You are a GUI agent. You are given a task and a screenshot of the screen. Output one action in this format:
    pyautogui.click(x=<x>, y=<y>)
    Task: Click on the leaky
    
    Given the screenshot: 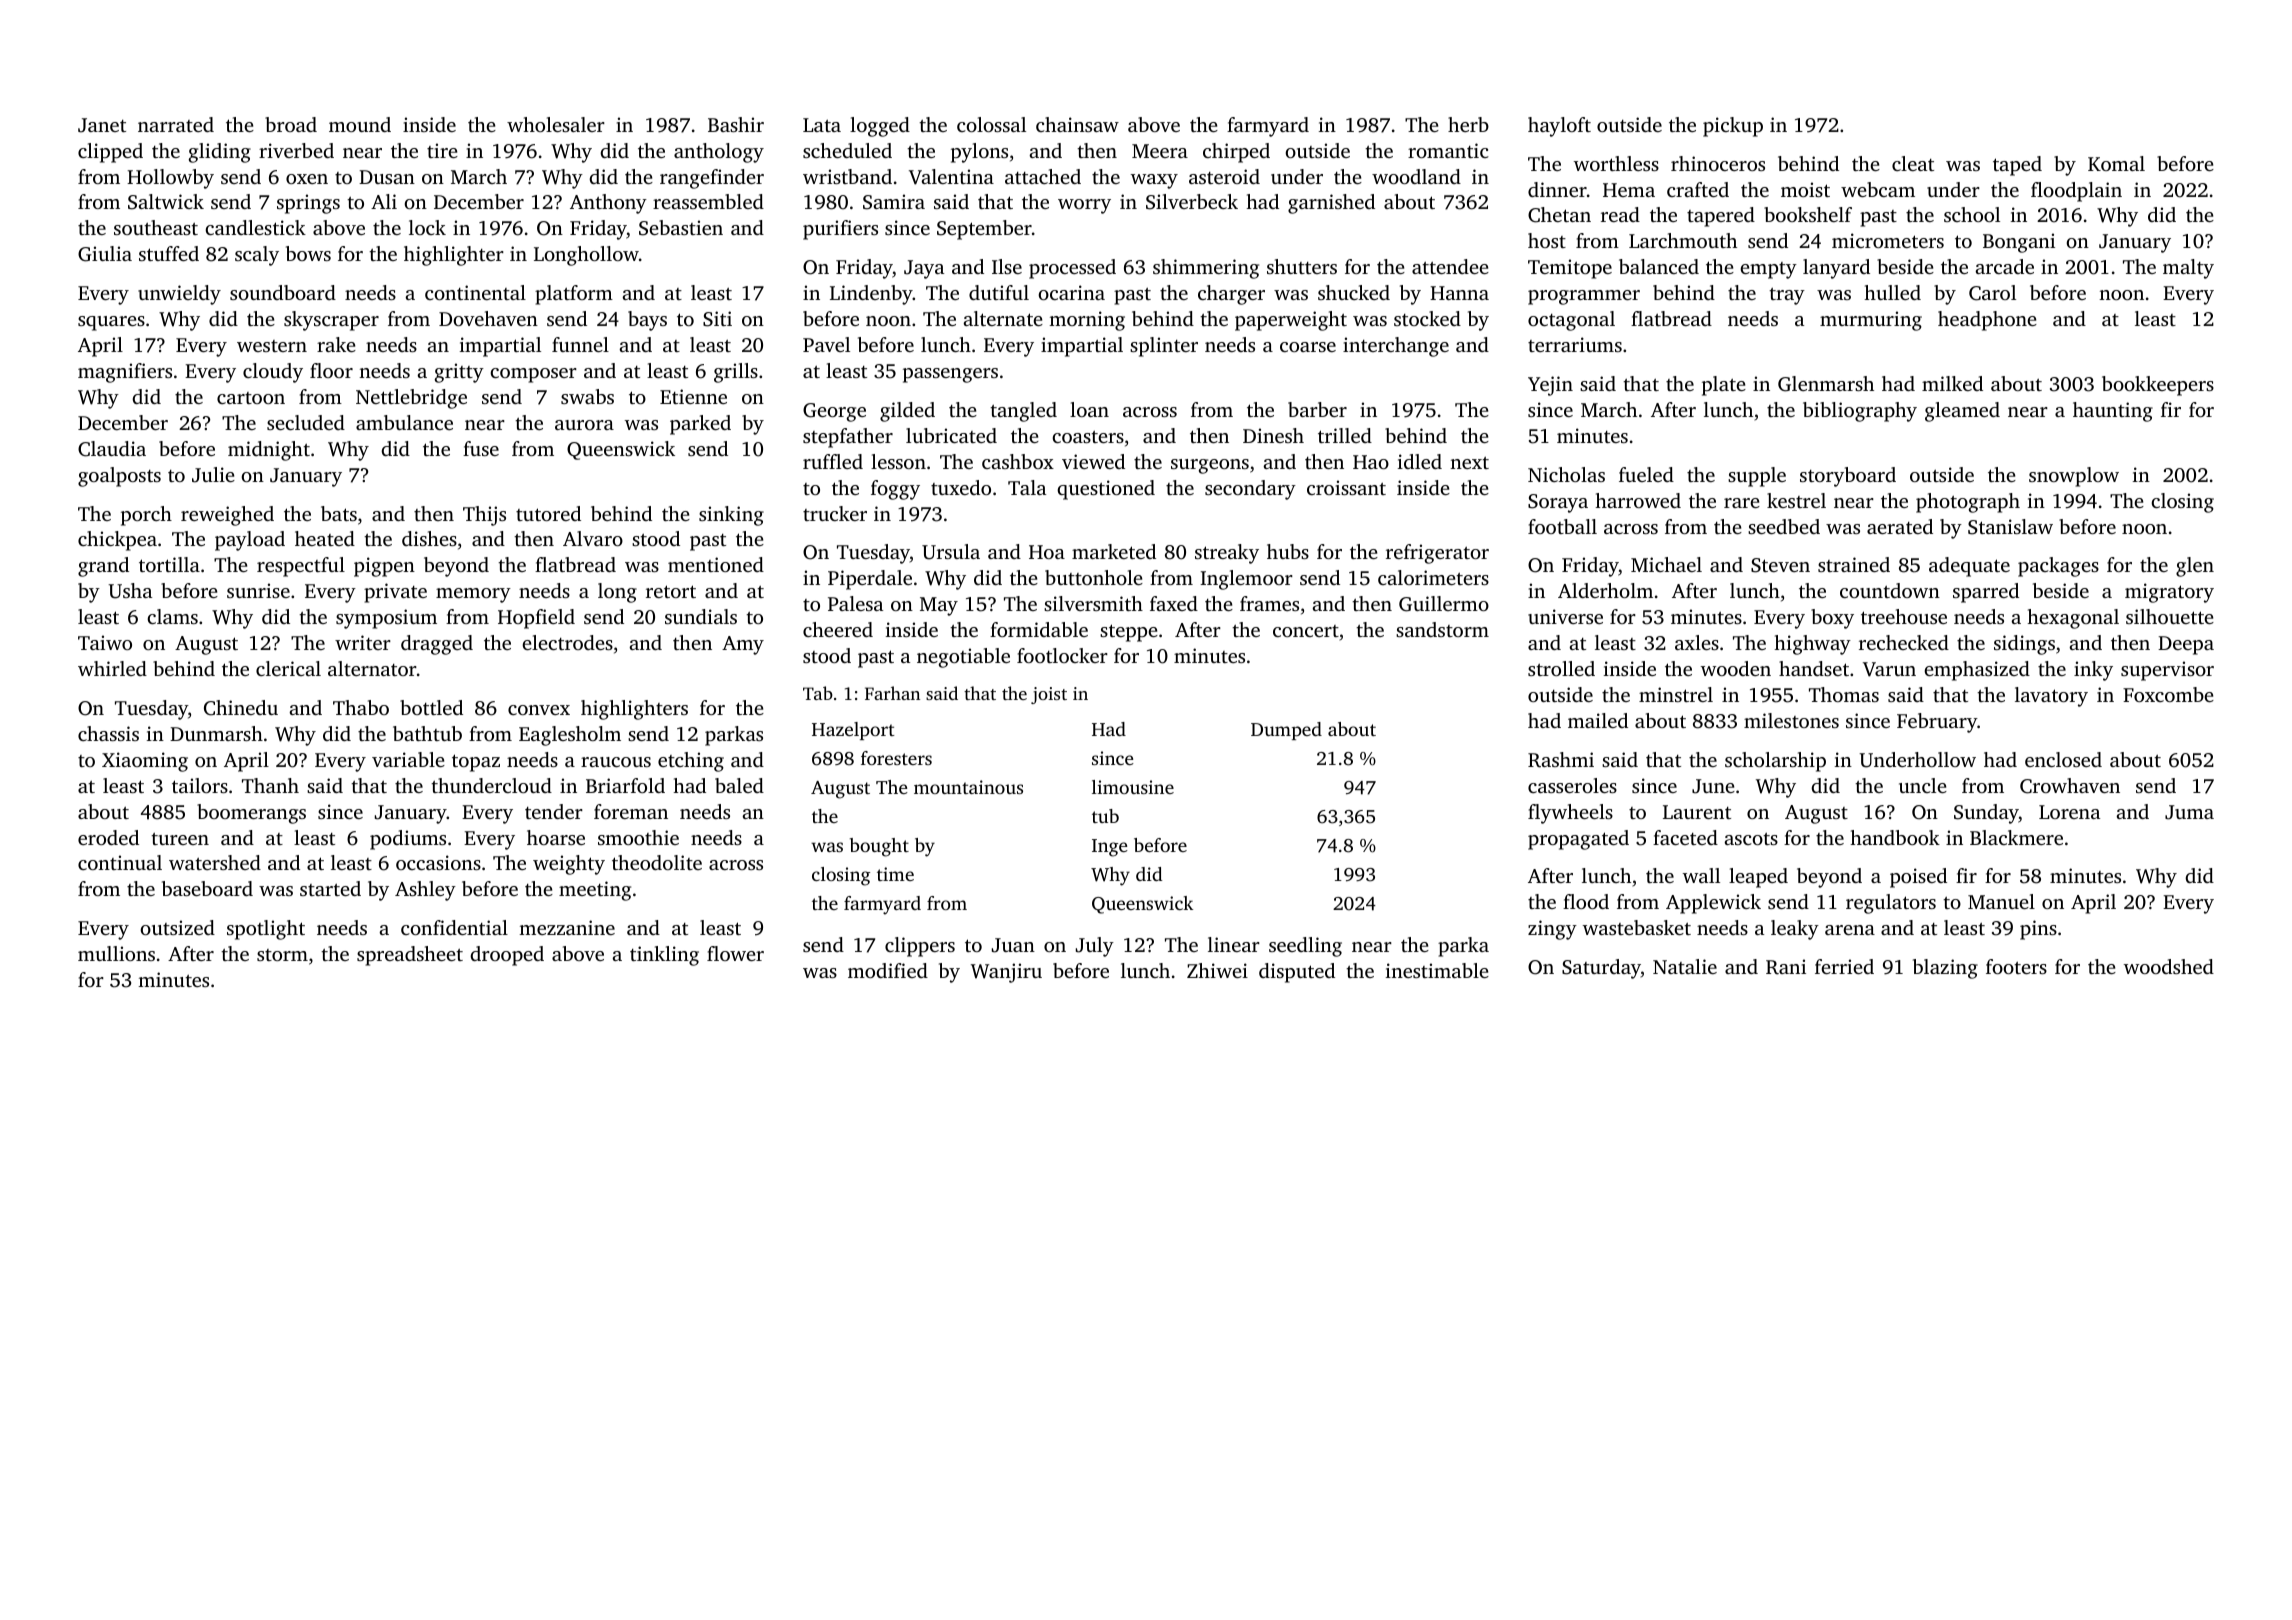 What is the action you would take?
    pyautogui.click(x=1795, y=930)
